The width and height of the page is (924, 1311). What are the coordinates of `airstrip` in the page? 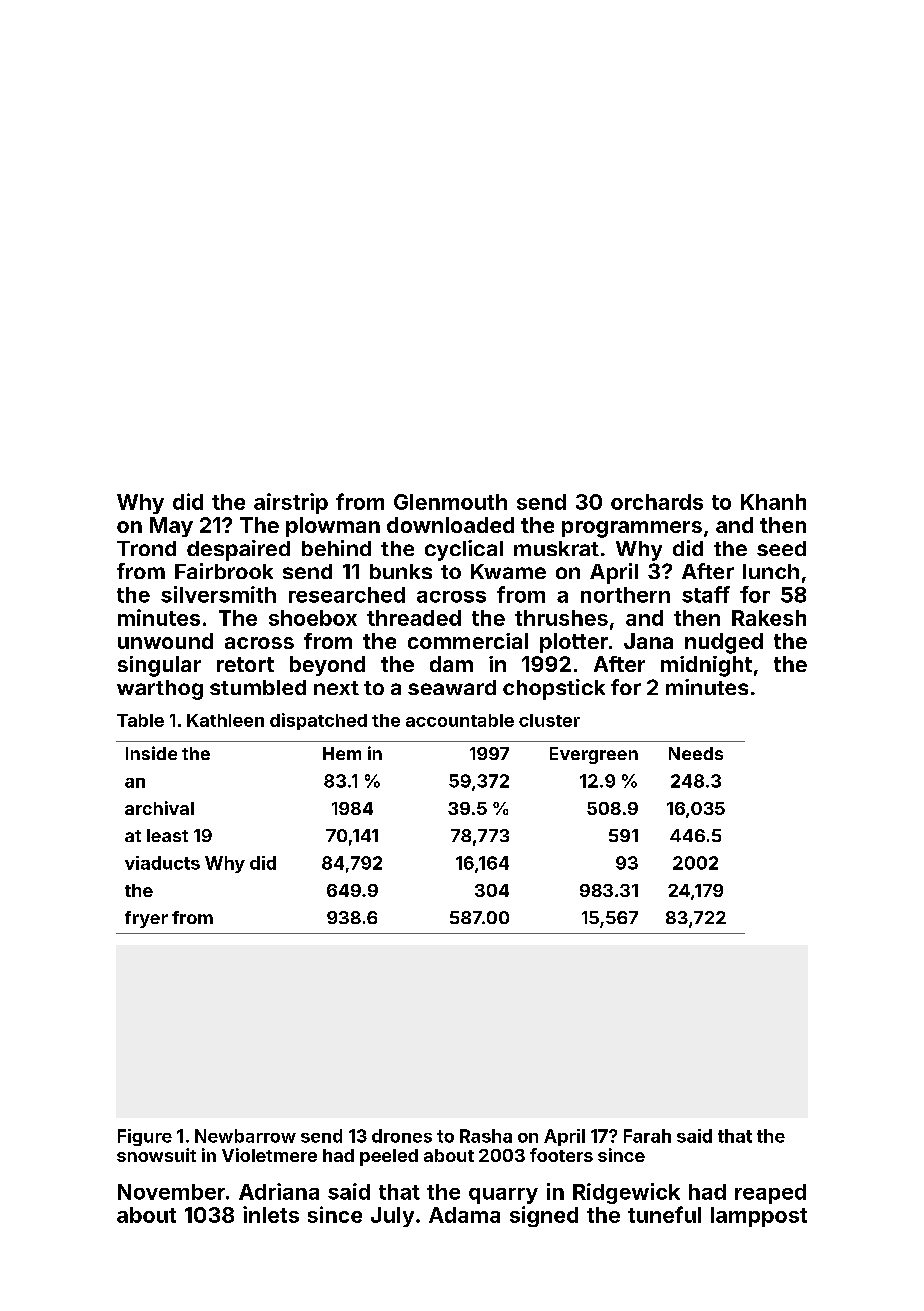 It's located at (291, 503).
